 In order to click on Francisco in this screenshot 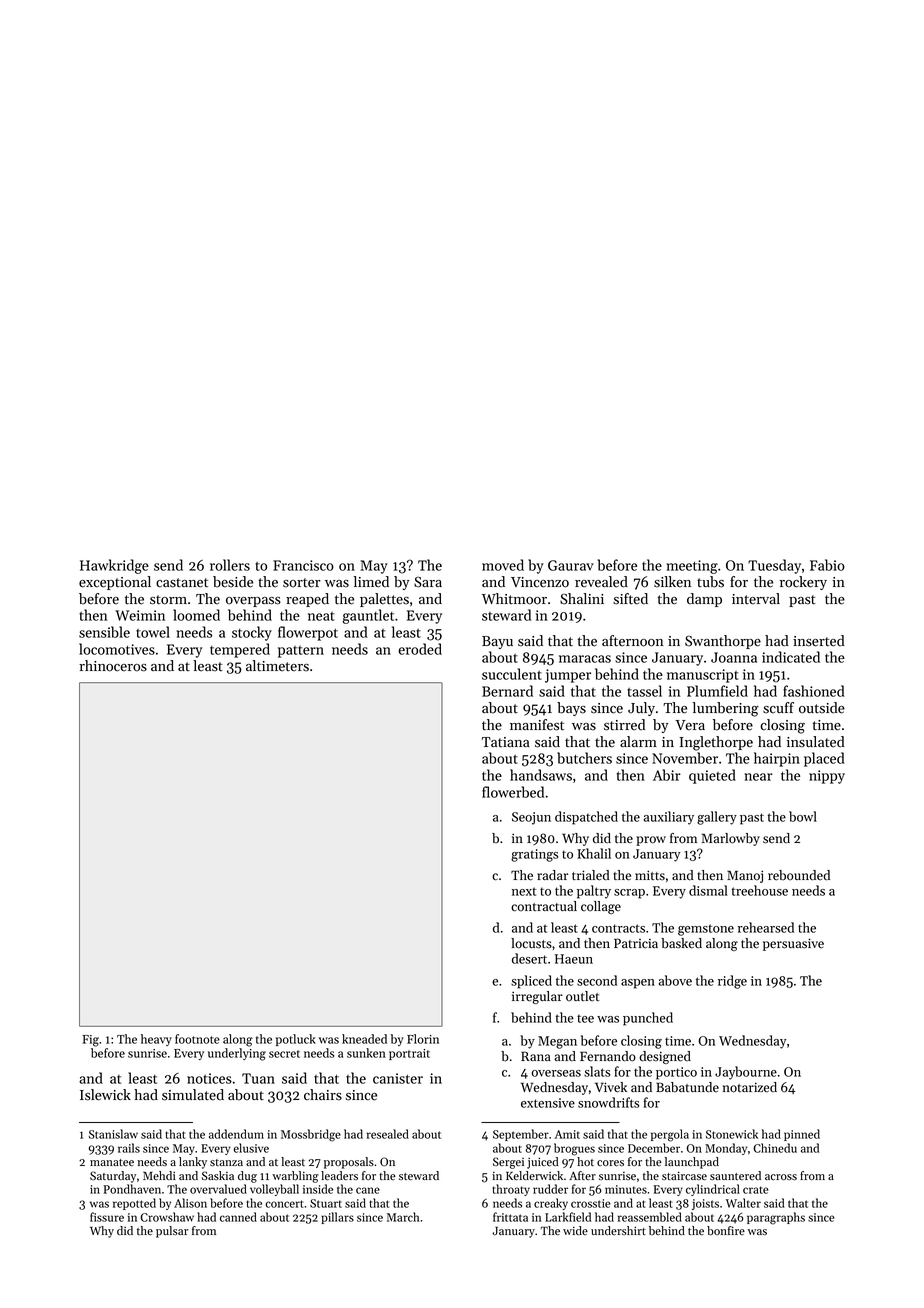, I will do `click(303, 565)`.
